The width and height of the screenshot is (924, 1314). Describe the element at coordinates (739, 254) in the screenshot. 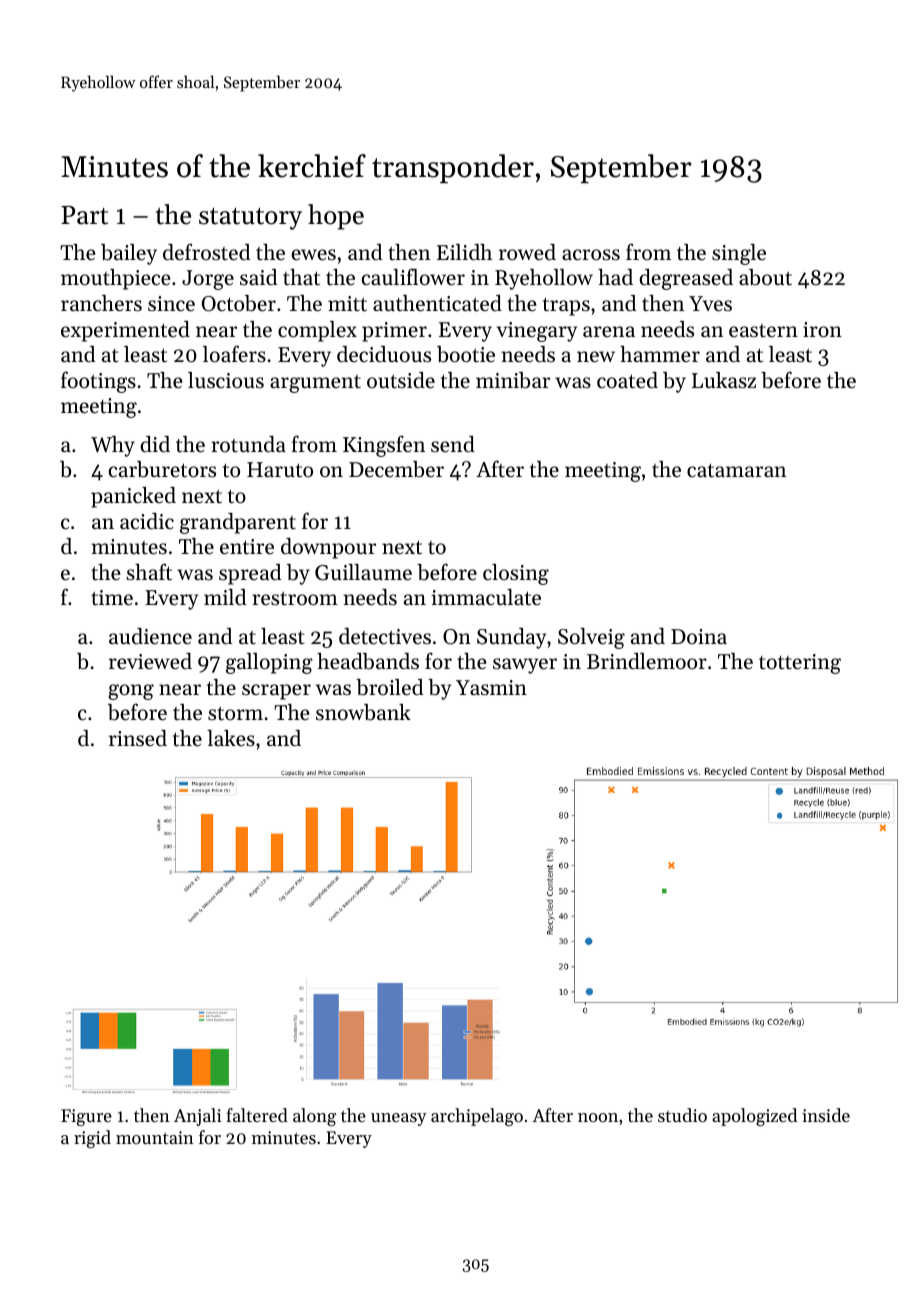

I see `single` at that location.
